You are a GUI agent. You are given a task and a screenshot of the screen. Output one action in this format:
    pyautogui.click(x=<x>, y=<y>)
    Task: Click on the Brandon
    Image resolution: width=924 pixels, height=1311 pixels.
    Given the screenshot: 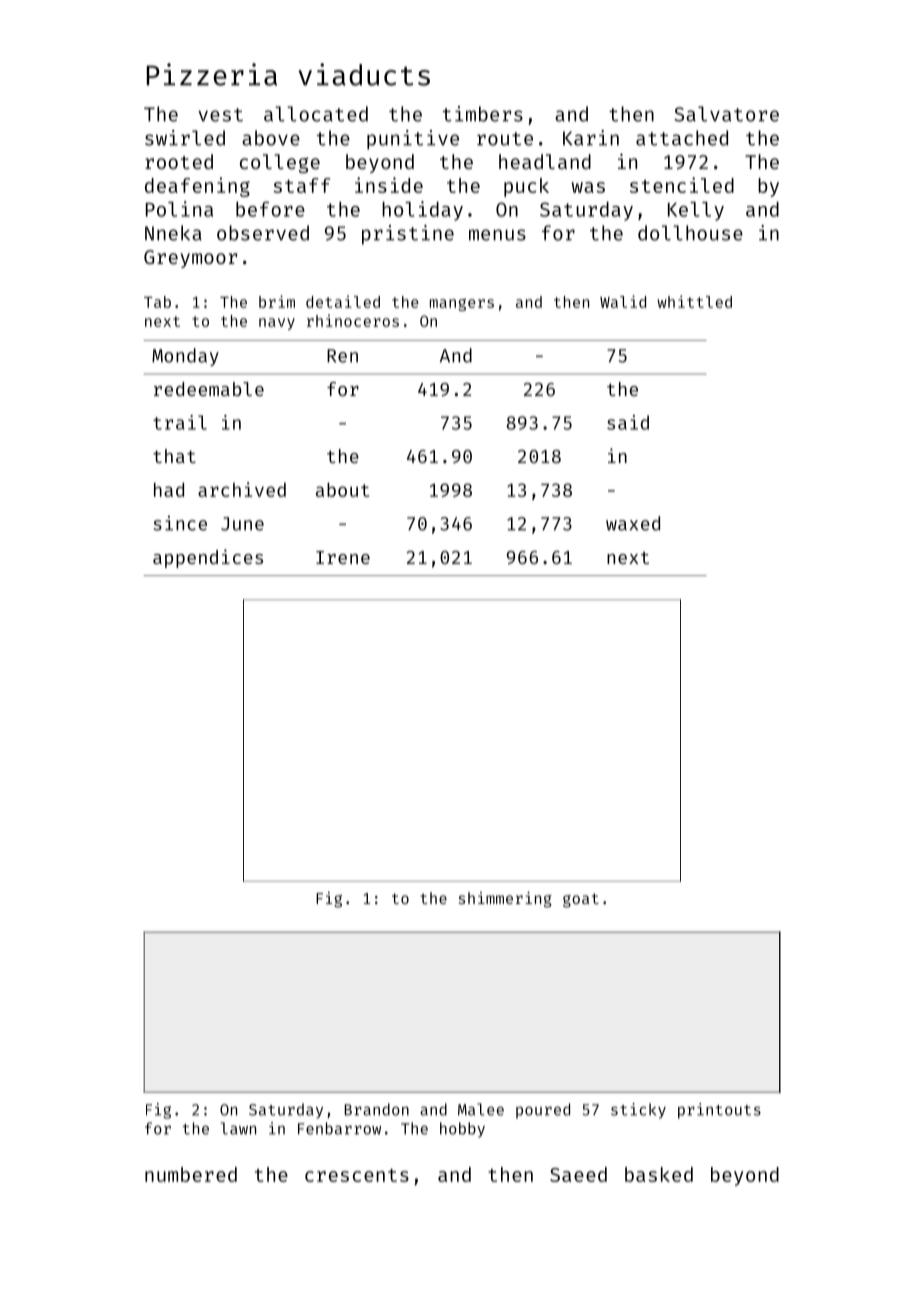 What is the action you would take?
    pyautogui.click(x=377, y=1109)
